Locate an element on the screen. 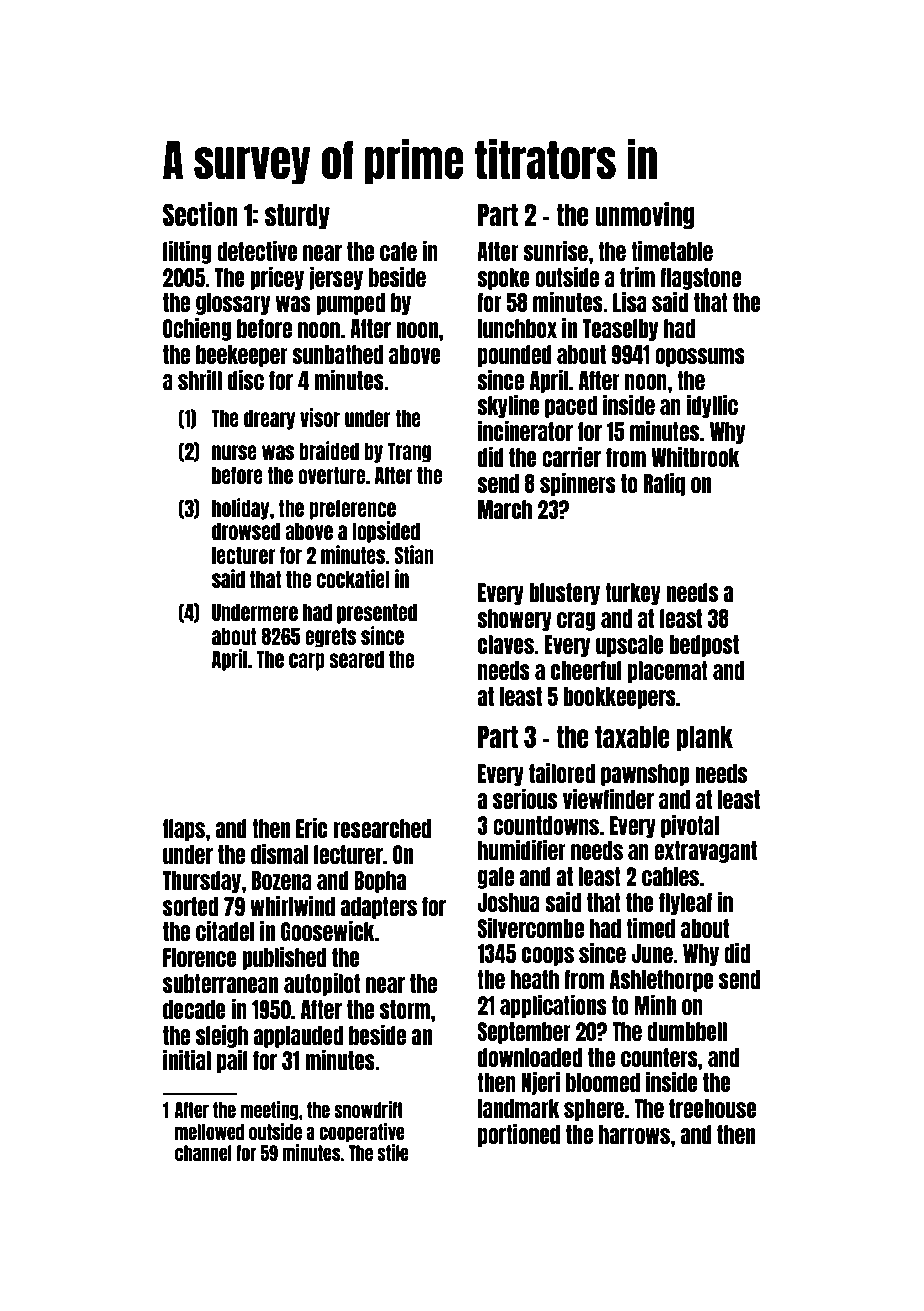 The height and width of the screenshot is (1311, 924). Section is located at coordinates (200, 214).
